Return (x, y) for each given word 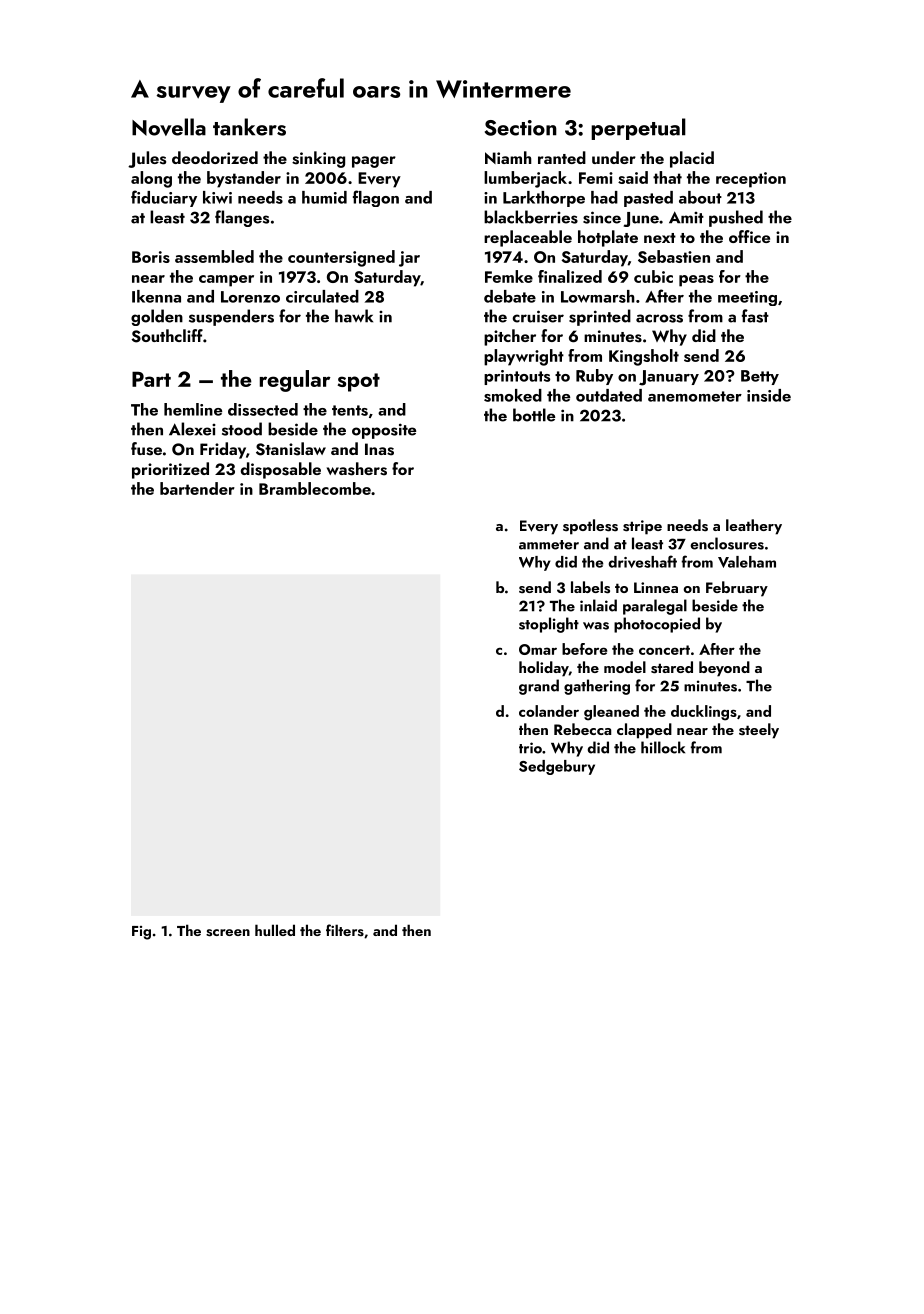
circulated (322, 296)
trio (530, 748)
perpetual (638, 129)
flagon (376, 198)
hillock (663, 747)
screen (228, 933)
